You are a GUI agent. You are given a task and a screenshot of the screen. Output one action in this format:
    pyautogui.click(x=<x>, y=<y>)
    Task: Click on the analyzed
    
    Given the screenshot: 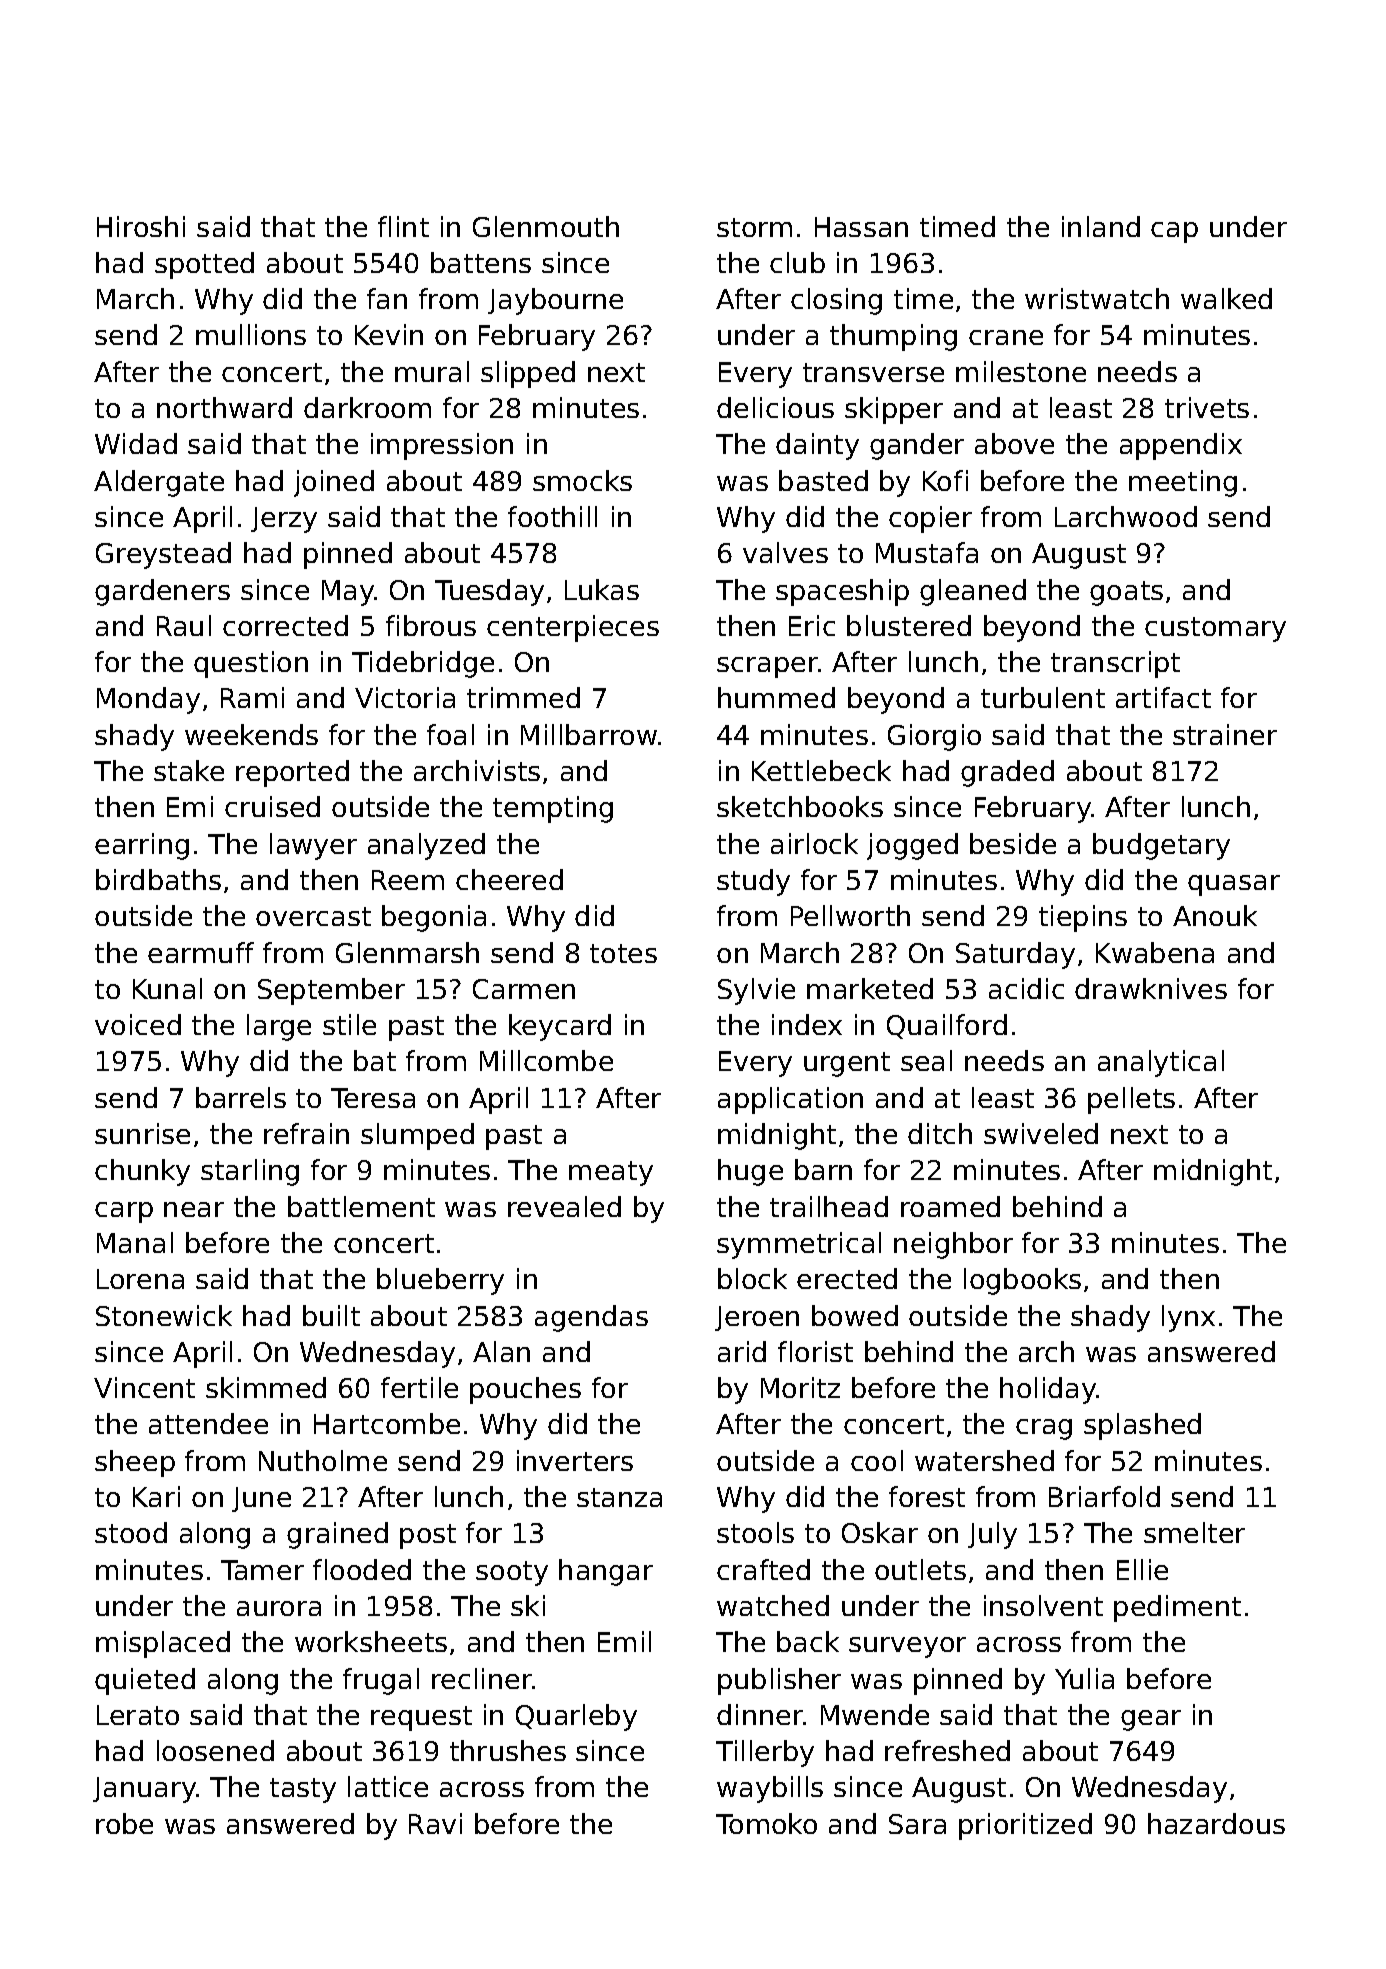 What is the action you would take?
    pyautogui.click(x=426, y=846)
